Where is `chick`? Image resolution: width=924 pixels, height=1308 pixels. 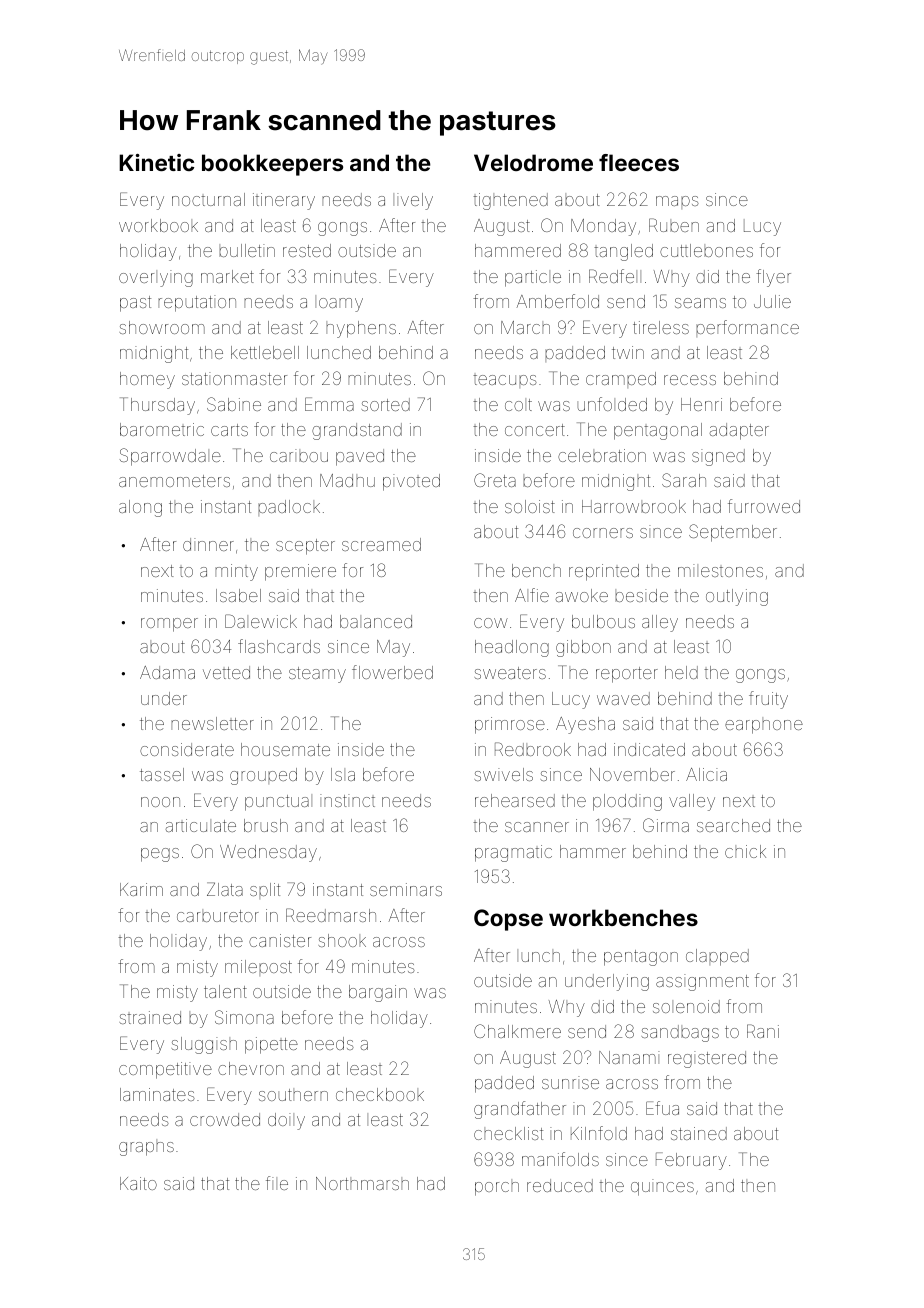 chick is located at coordinates (745, 851).
